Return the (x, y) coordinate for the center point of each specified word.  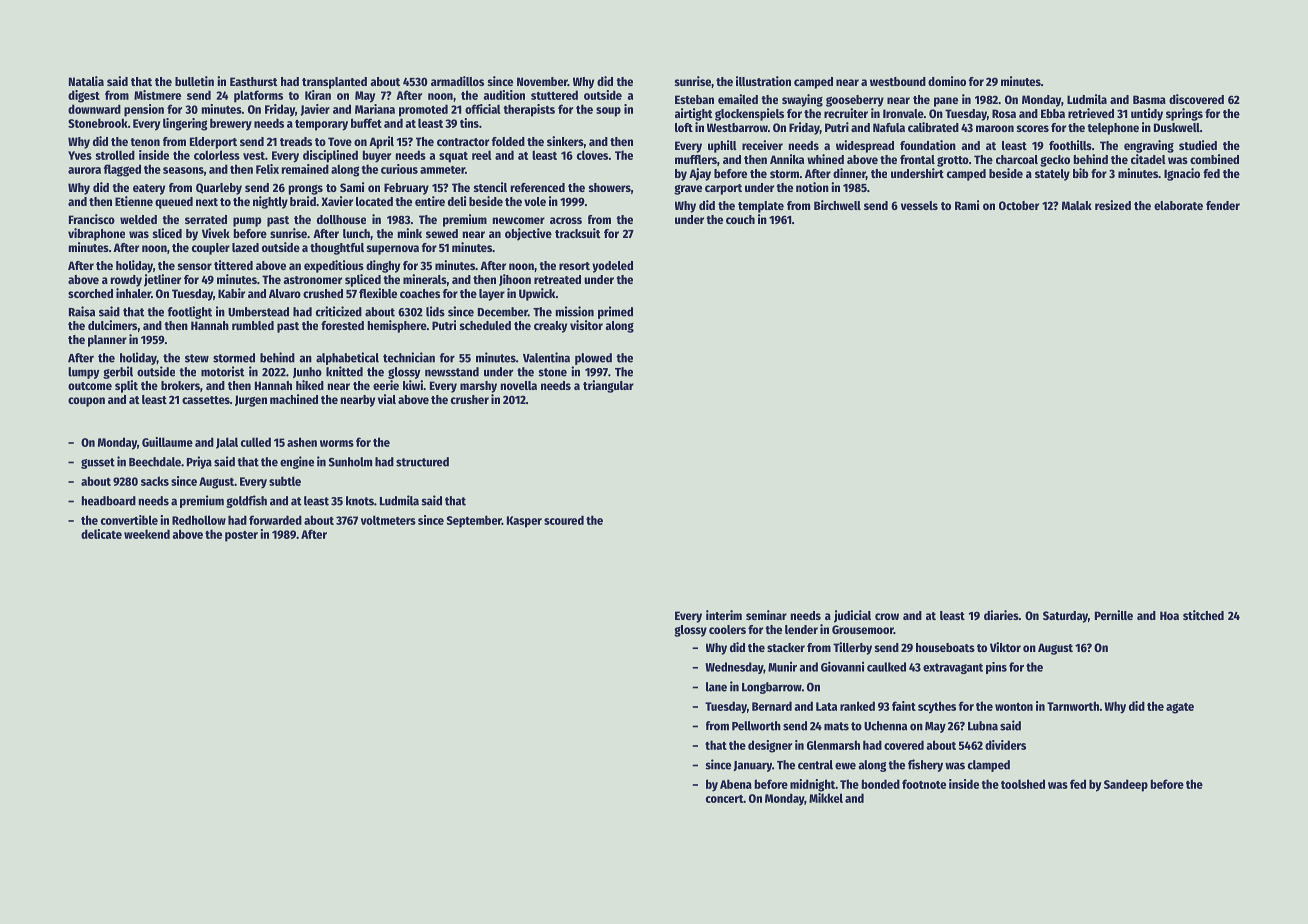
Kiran (318, 95)
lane (716, 687)
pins (996, 668)
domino (947, 81)
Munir (782, 667)
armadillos (457, 81)
